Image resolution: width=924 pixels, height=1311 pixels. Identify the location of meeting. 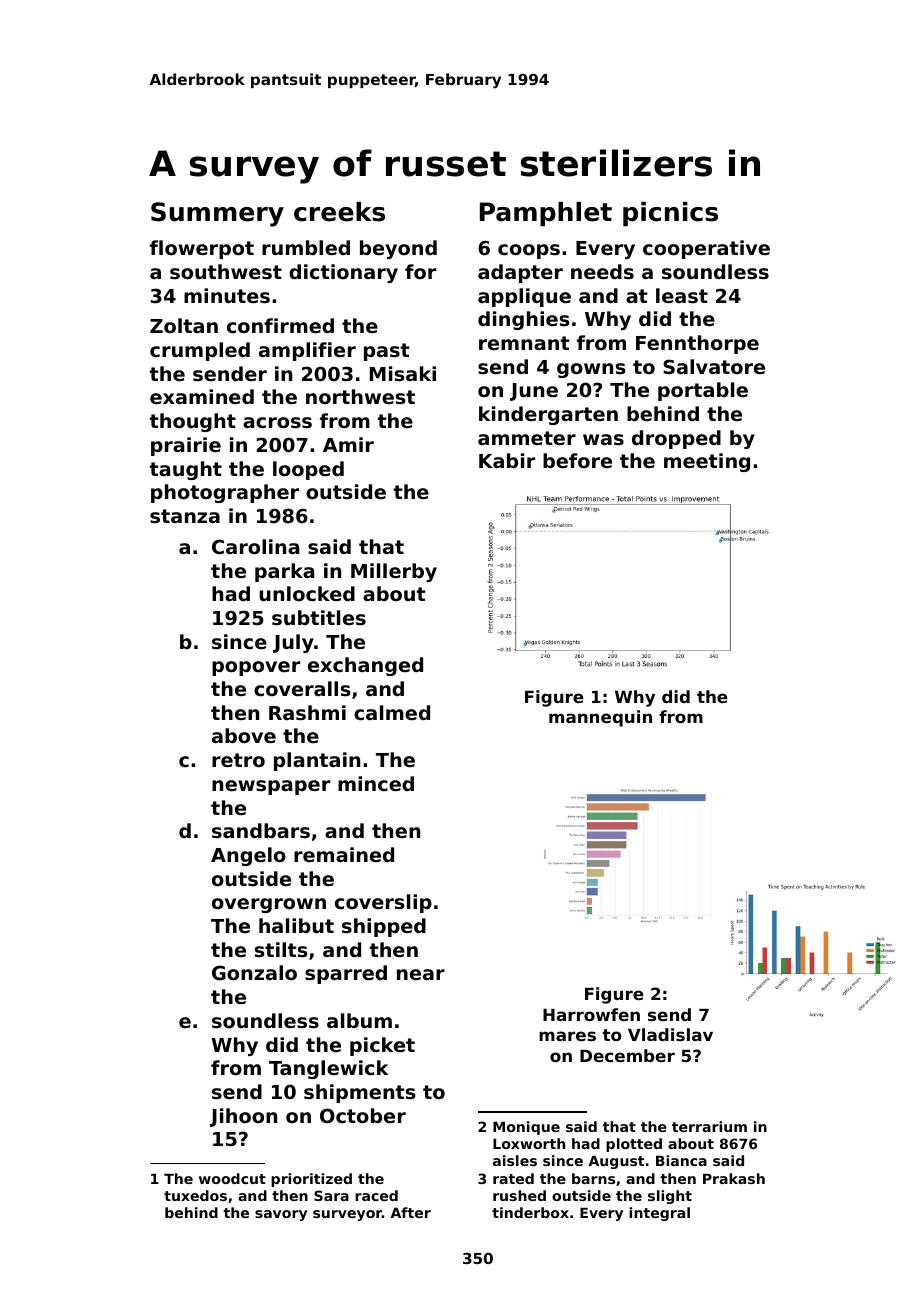
(707, 462).
